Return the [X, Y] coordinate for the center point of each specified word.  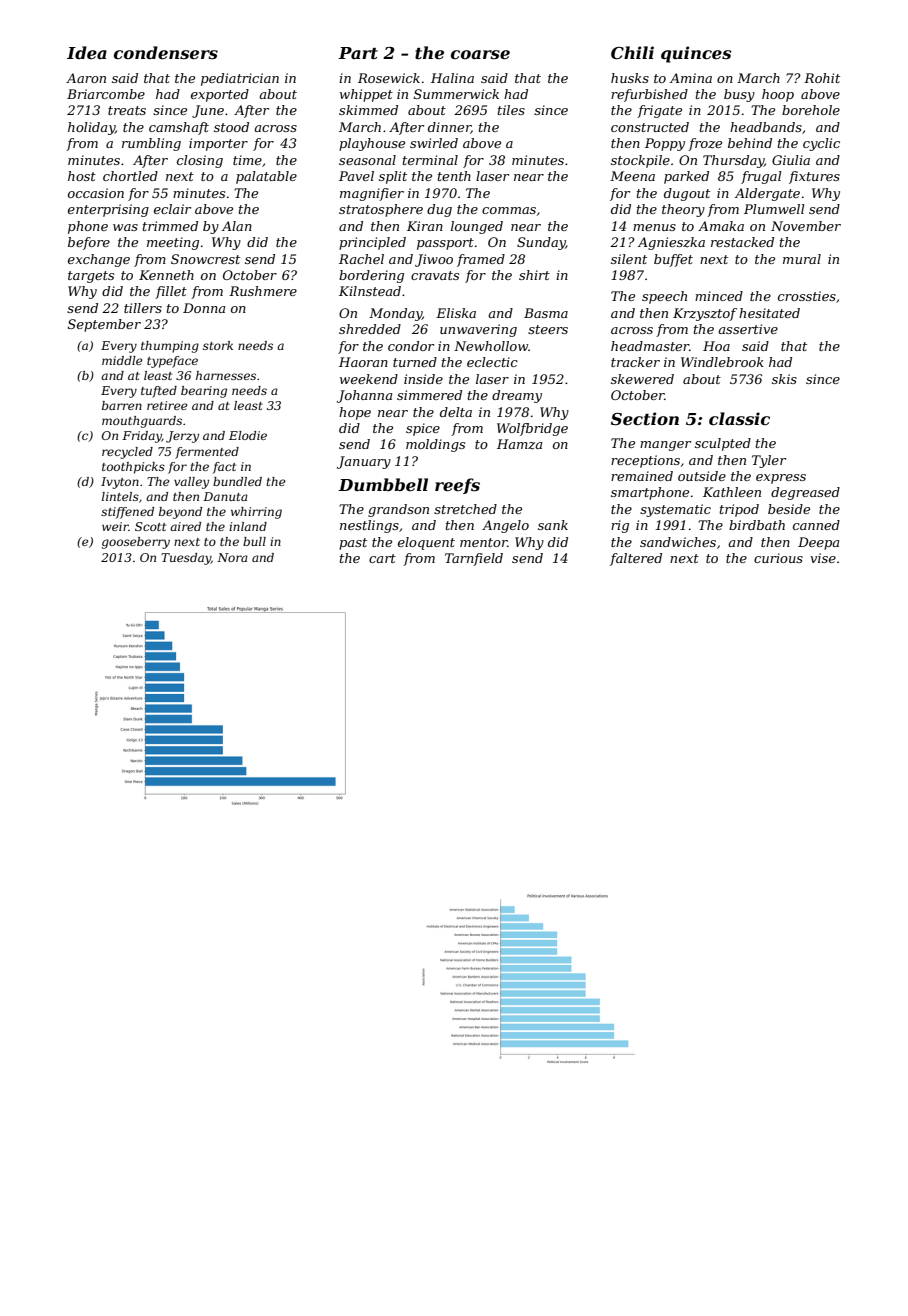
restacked [742, 242]
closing [200, 161]
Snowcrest [205, 259]
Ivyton [120, 483]
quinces [696, 54]
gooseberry [136, 543]
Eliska [456, 313]
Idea [87, 52]
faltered [636, 559]
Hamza [519, 444]
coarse [480, 54]
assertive [748, 329]
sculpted [723, 444]
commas [509, 210]
